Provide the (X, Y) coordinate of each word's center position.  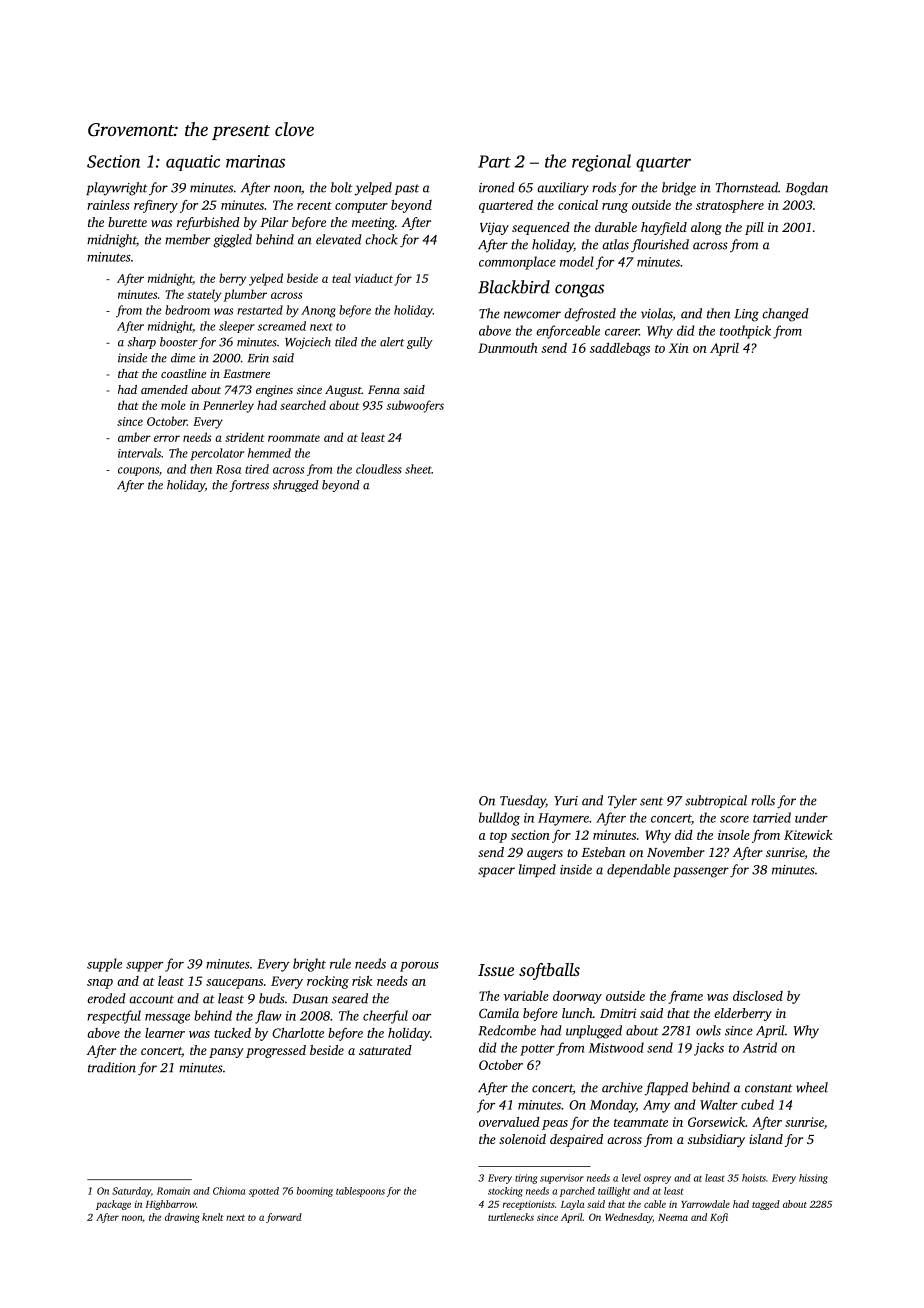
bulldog (499, 819)
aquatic (193, 163)
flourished (660, 246)
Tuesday (523, 802)
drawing (182, 1218)
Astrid (760, 1047)
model (577, 261)
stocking (505, 1192)
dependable (638, 870)
